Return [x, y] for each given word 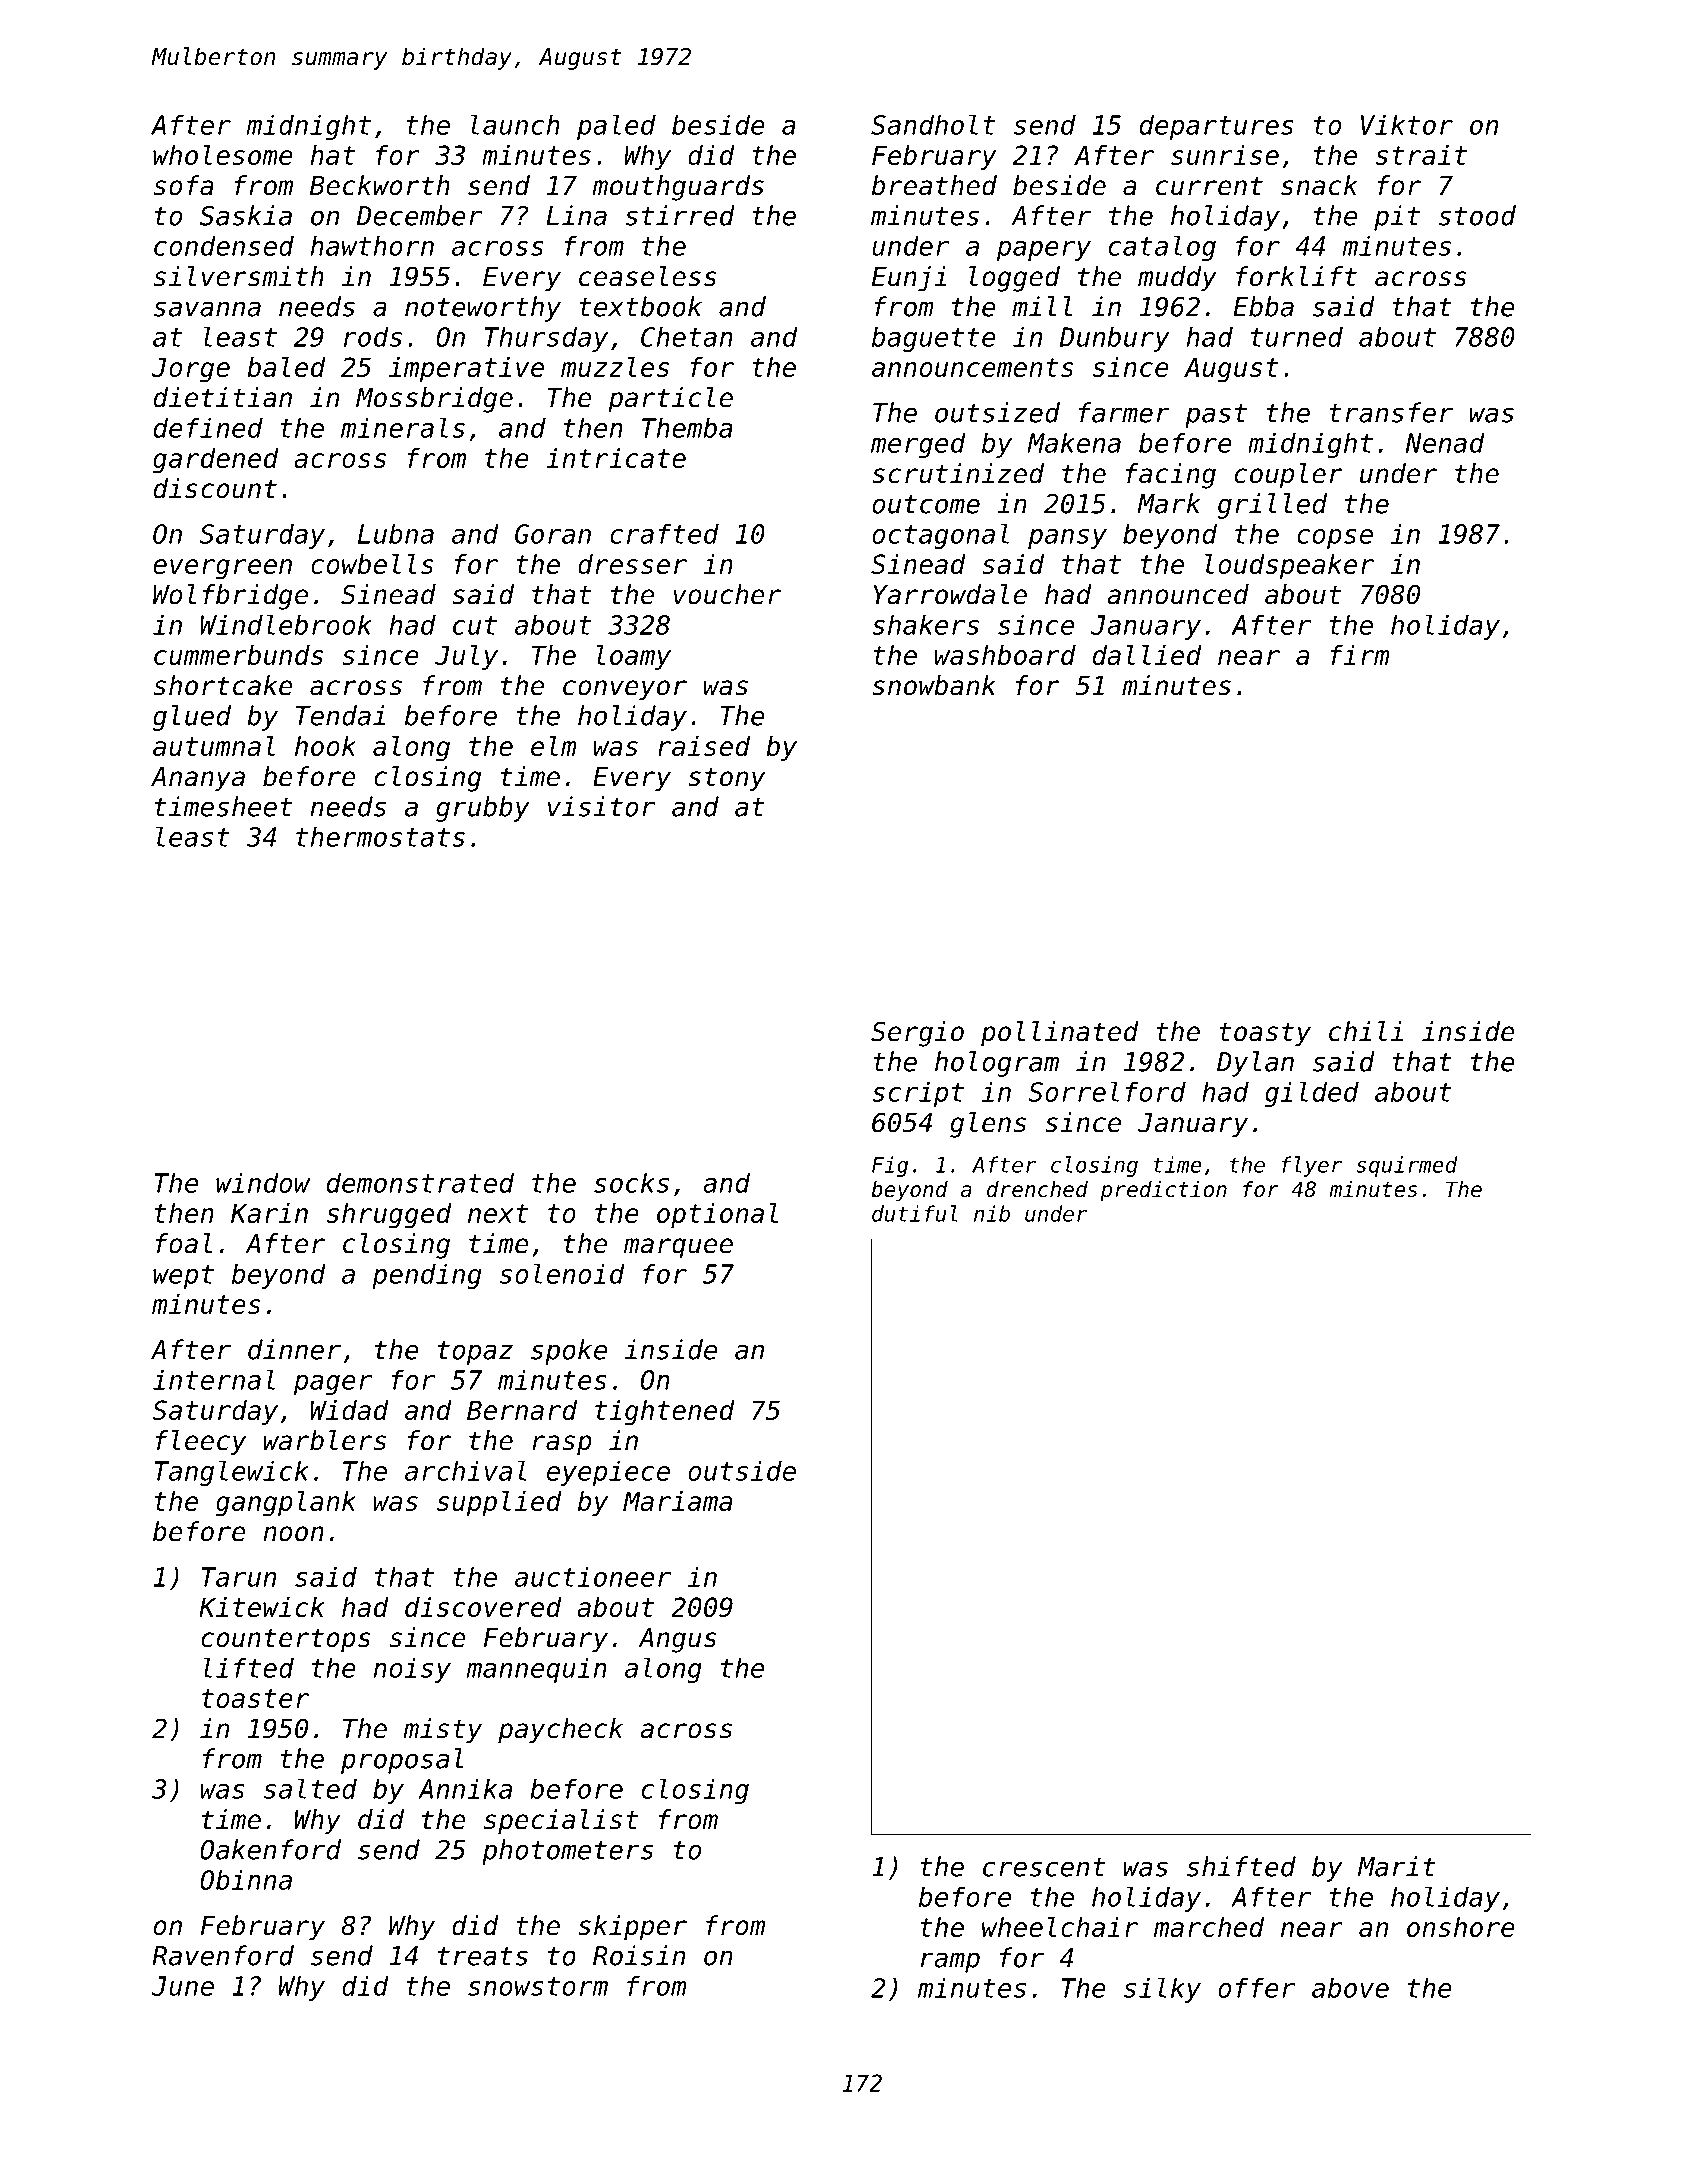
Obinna [246, 1879]
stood [1477, 215]
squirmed [1406, 1166]
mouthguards [678, 188]
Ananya [198, 779]
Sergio [917, 1034]
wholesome [223, 155]
